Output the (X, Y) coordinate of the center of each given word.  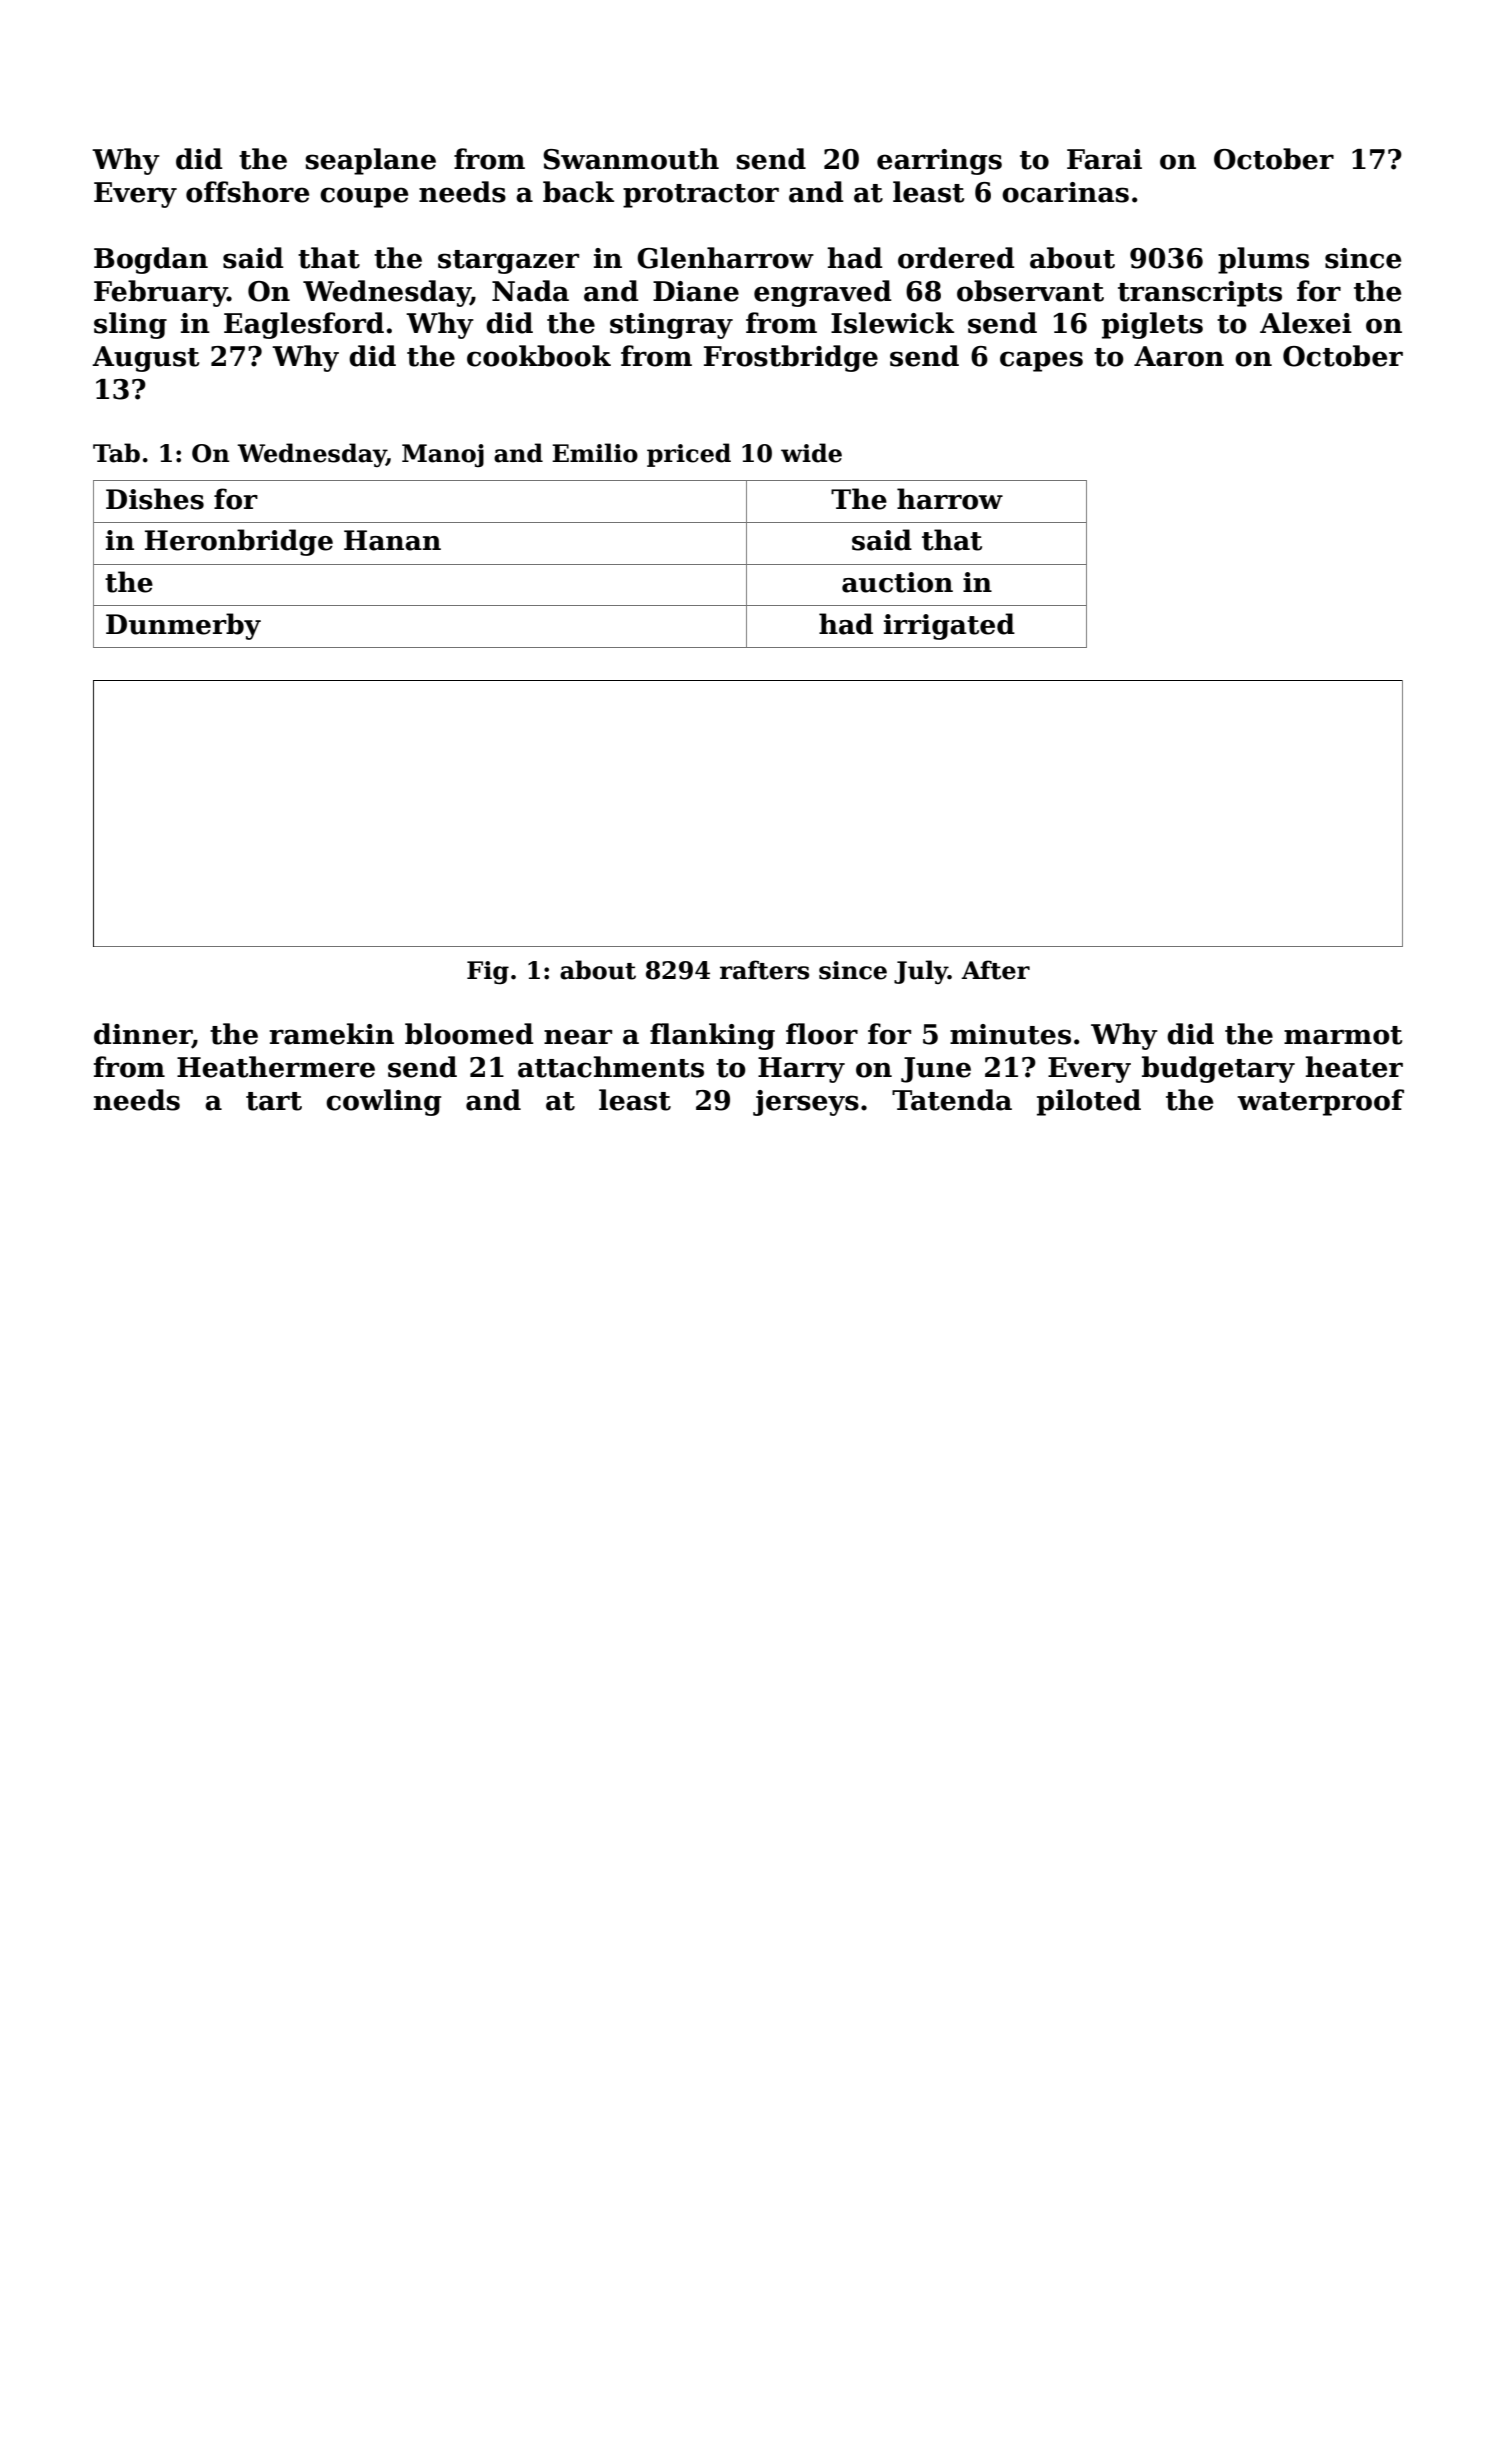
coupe (364, 197)
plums (1263, 260)
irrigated (949, 626)
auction (897, 582)
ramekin (331, 1034)
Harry (801, 1070)
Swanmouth (631, 159)
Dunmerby (183, 626)
